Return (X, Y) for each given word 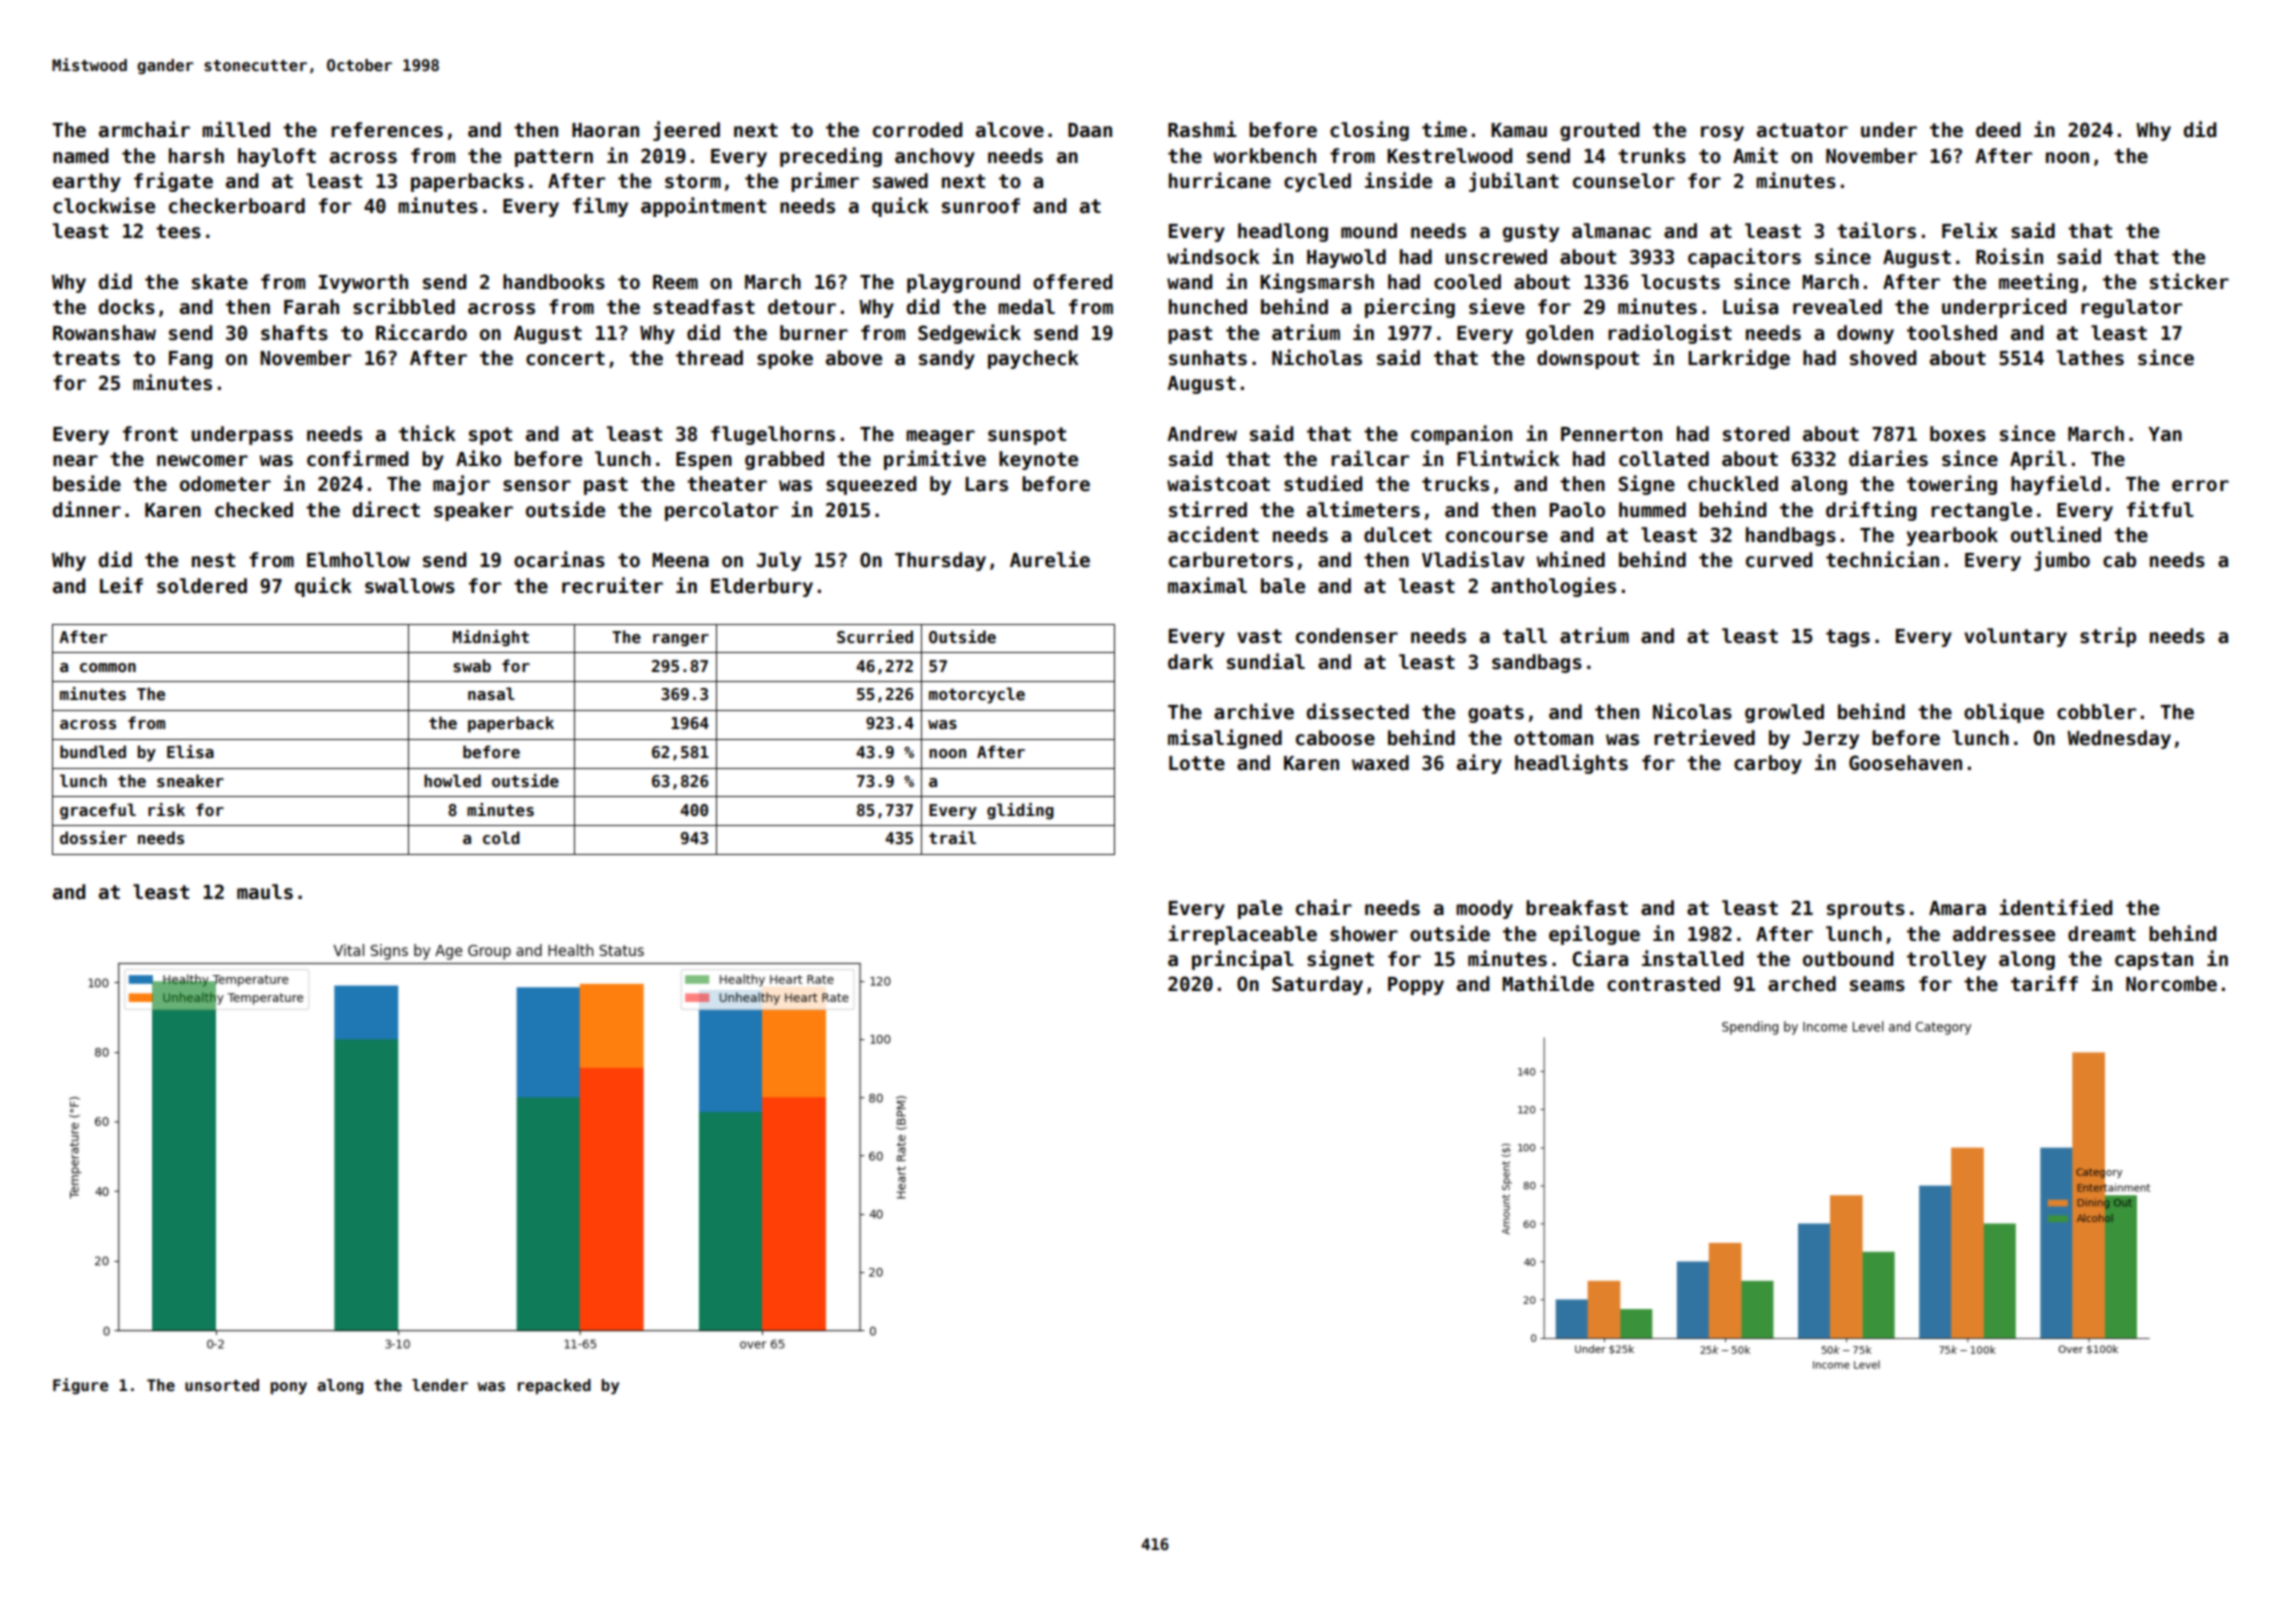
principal (1243, 960)
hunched (1208, 307)
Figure (80, 1386)
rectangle (1981, 511)
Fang (191, 360)
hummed (1652, 510)
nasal (491, 694)
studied (1323, 483)
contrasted (1663, 984)
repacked (554, 1386)
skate (220, 282)
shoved (1883, 358)
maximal (1207, 585)
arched (1802, 984)
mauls (265, 892)
